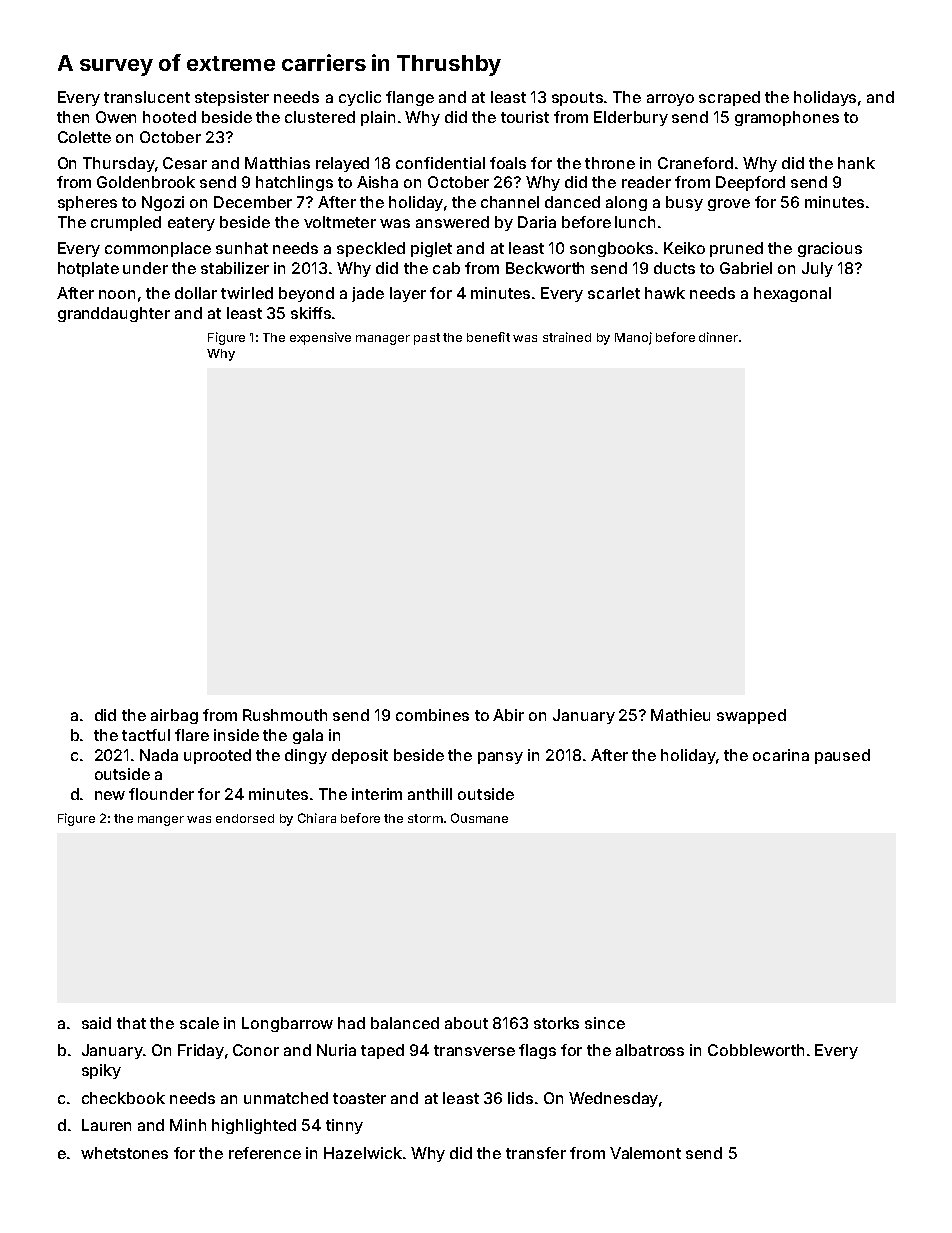  What do you see at coordinates (169, 117) in the image?
I see `hooted` at bounding box center [169, 117].
